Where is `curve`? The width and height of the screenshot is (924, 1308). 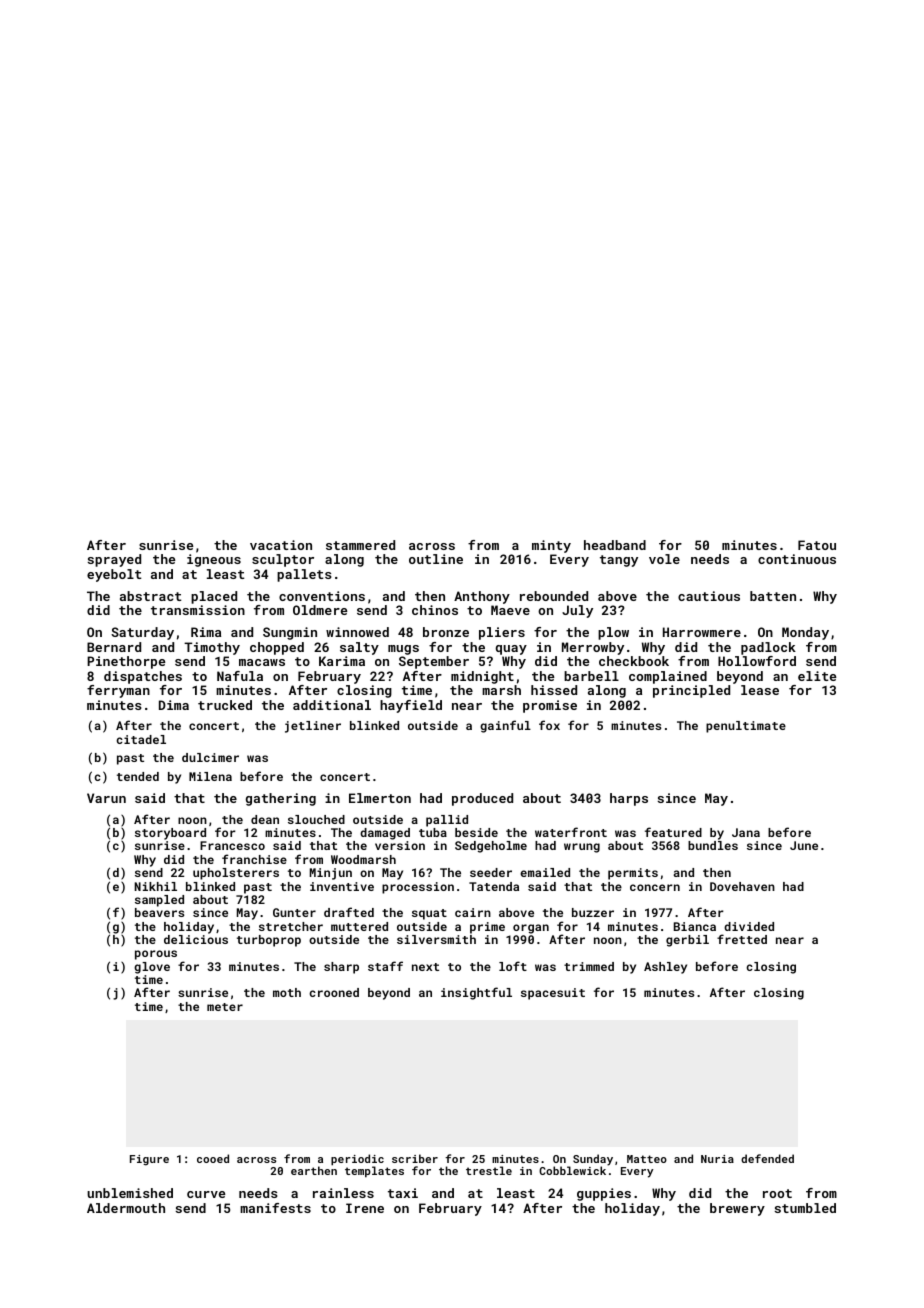
curve is located at coordinates (206, 1194).
